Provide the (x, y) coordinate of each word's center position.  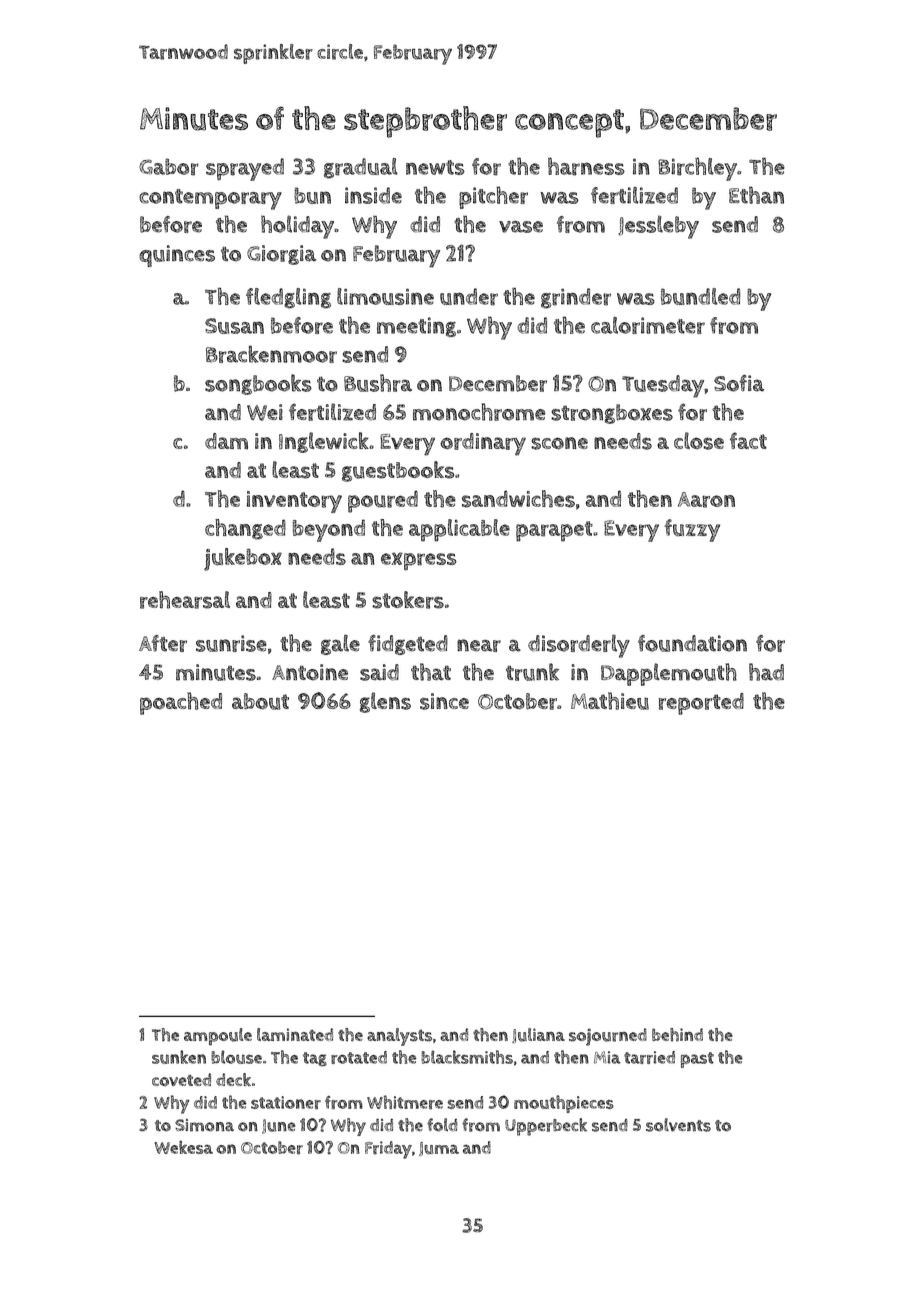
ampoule (218, 1036)
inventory (294, 502)
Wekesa (183, 1147)
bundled (701, 296)
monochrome (479, 412)
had (766, 672)
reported (701, 704)
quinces (177, 256)
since (444, 701)
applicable (459, 530)
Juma (439, 1149)
